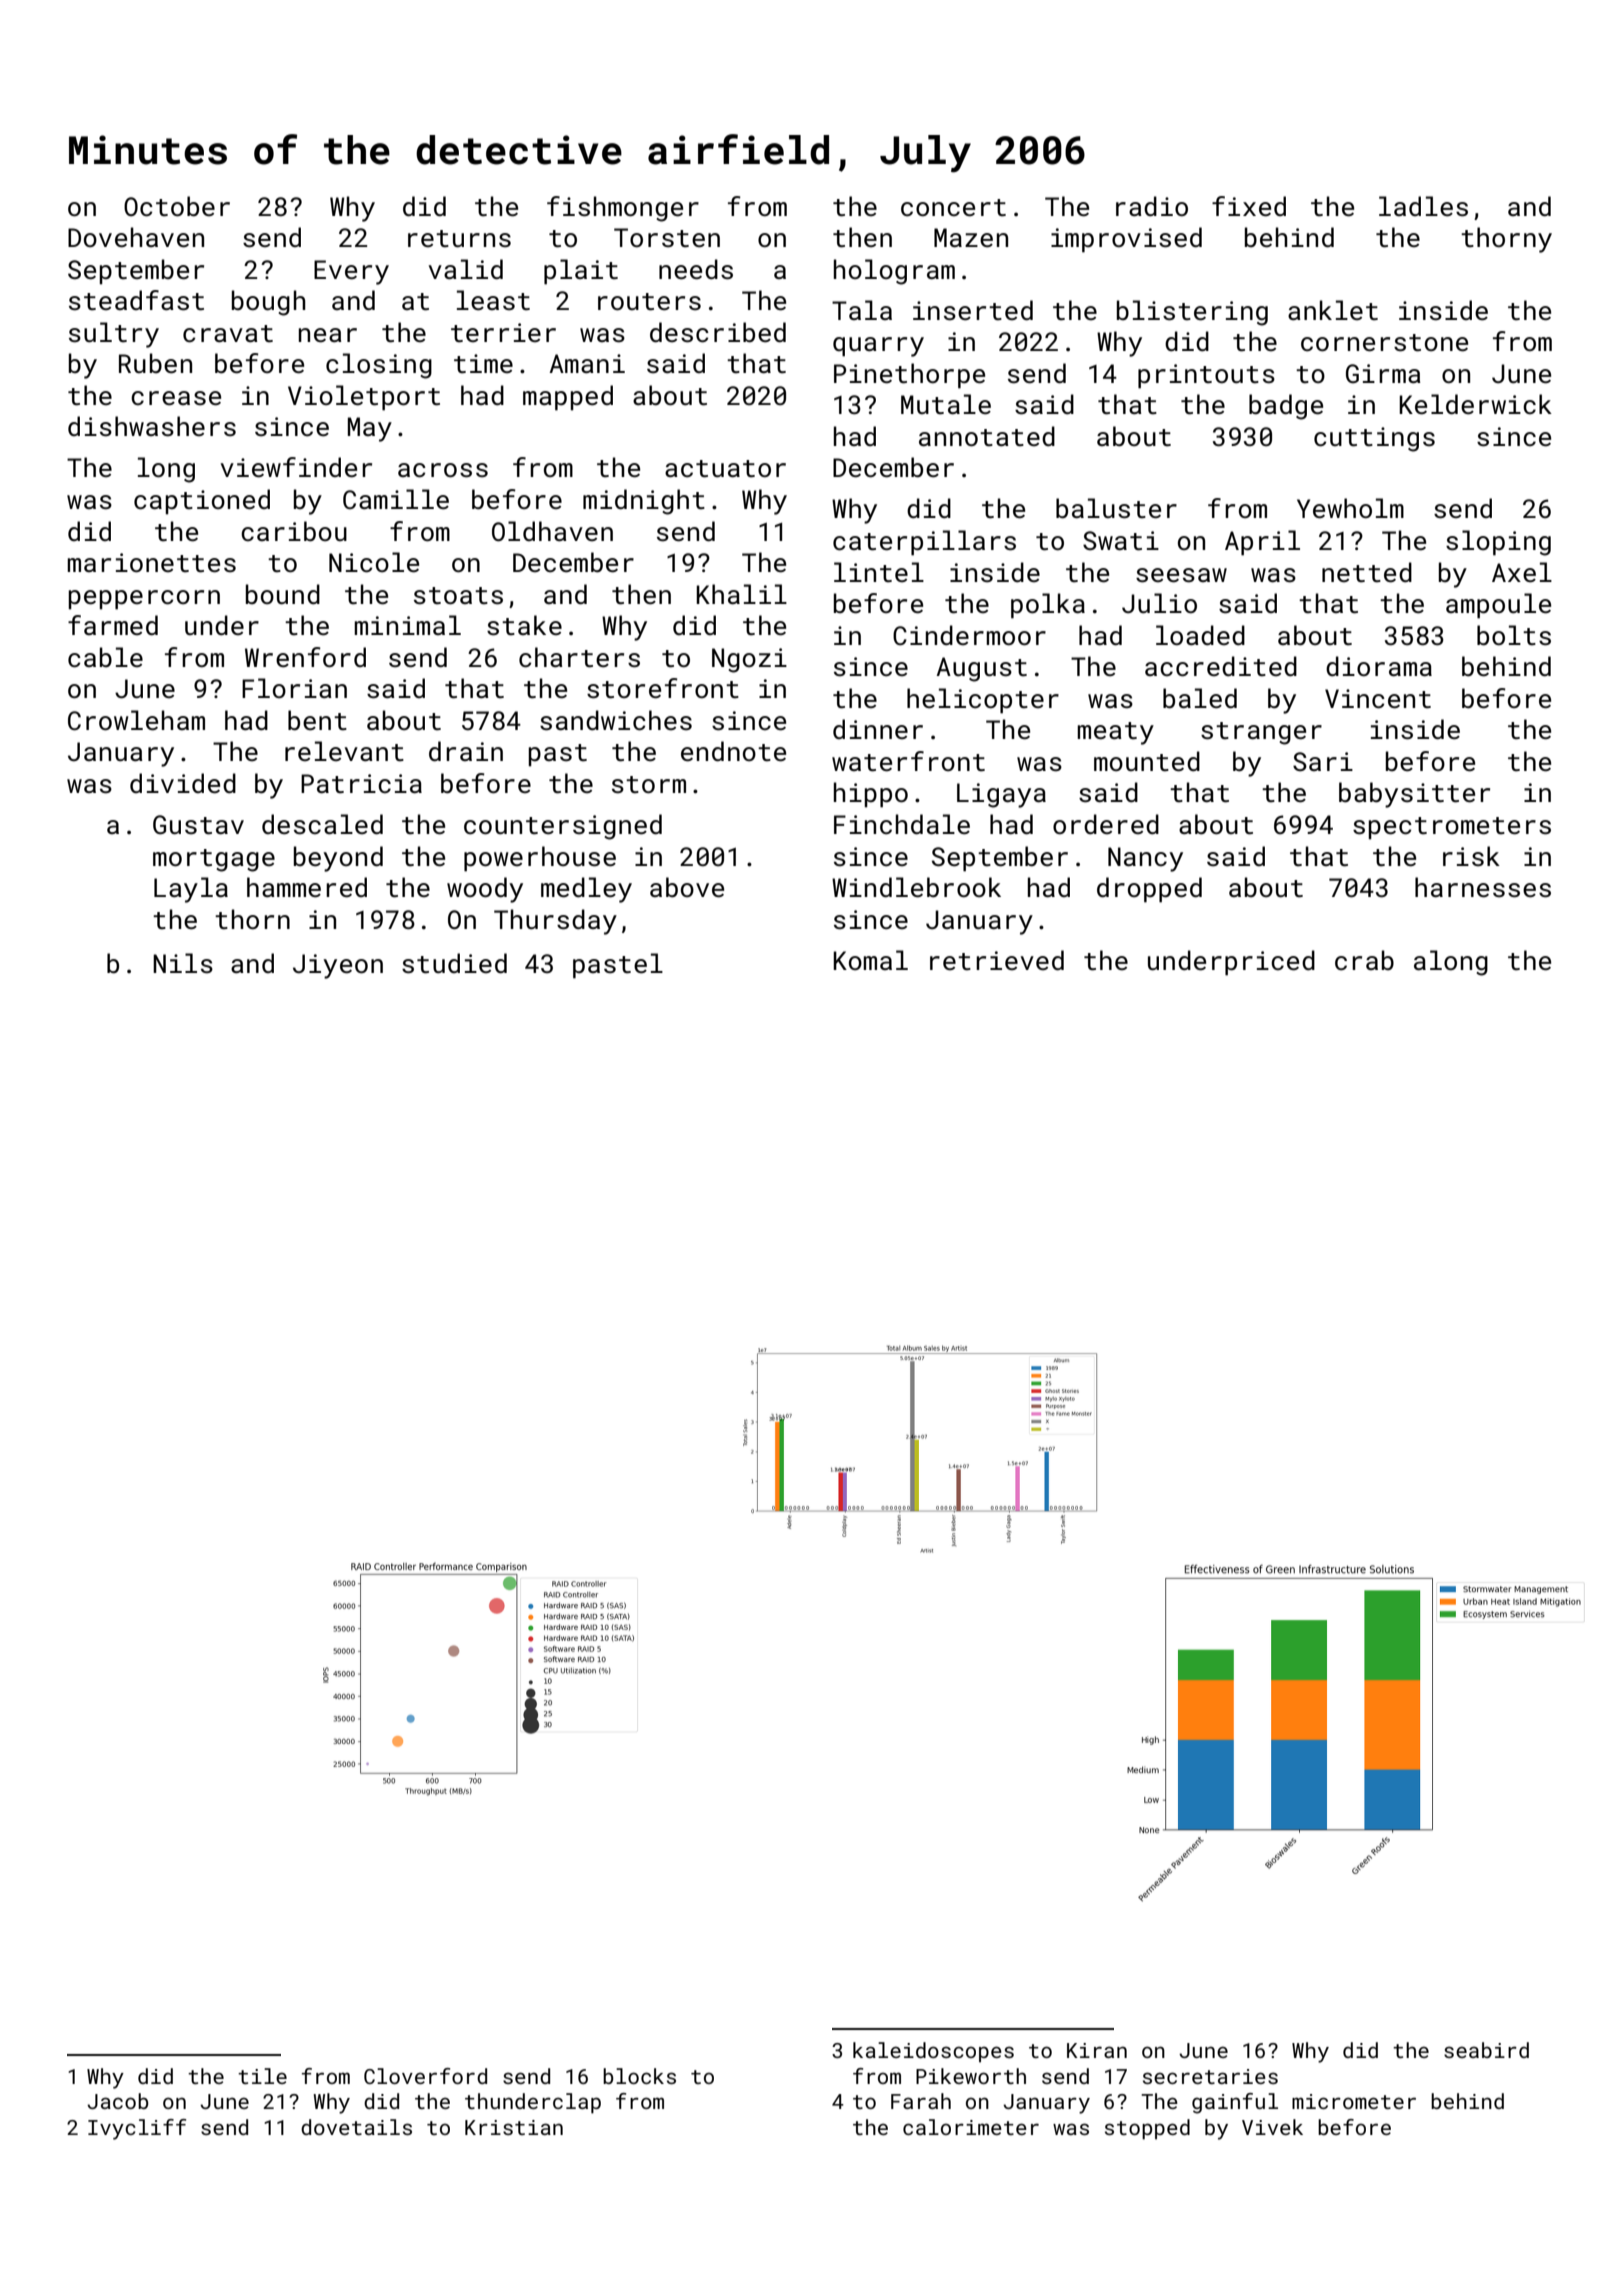  What do you see at coordinates (364, 398) in the document?
I see `Violetport` at bounding box center [364, 398].
